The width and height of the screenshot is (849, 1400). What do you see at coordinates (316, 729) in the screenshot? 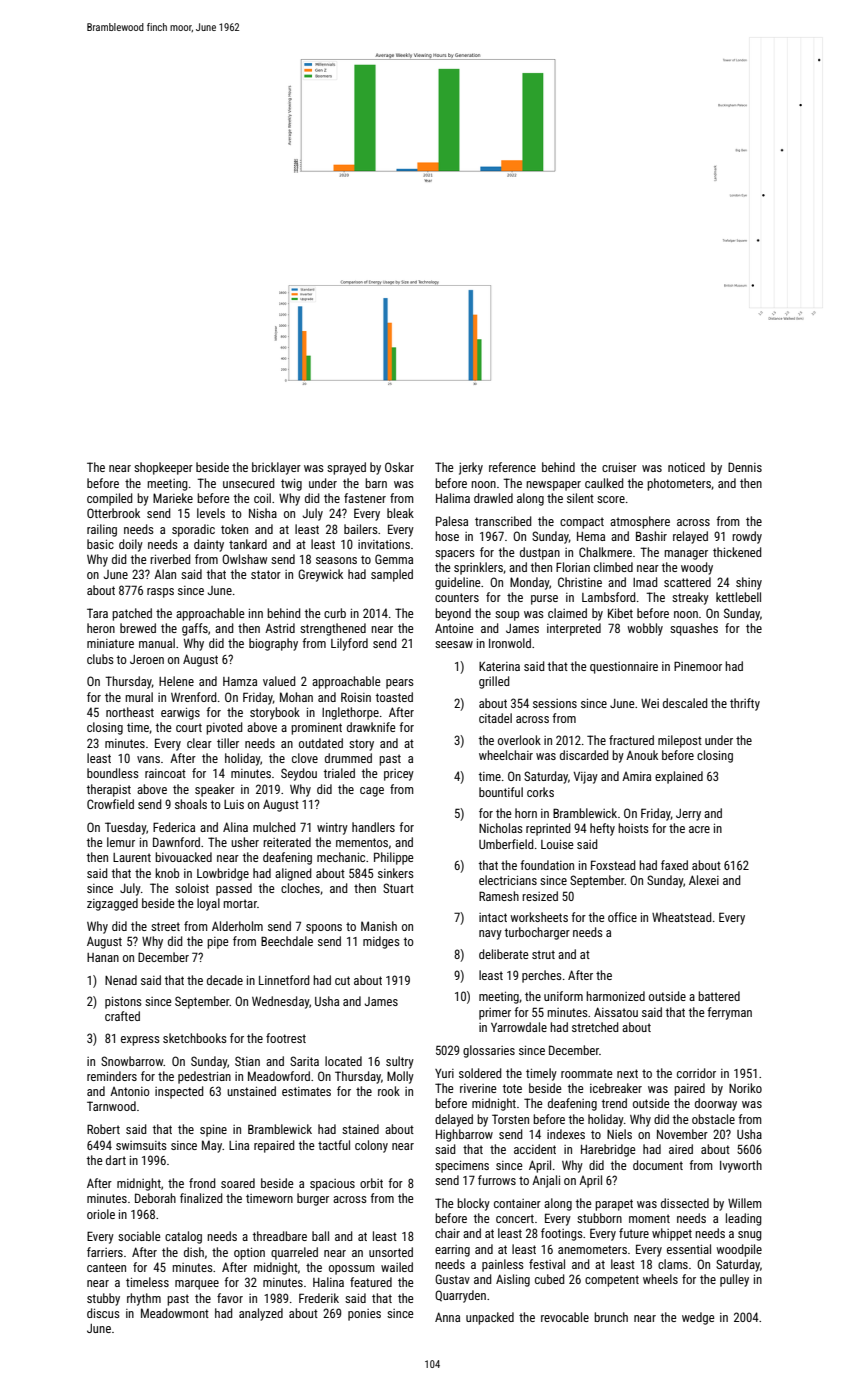
I see `prominent` at bounding box center [316, 729].
